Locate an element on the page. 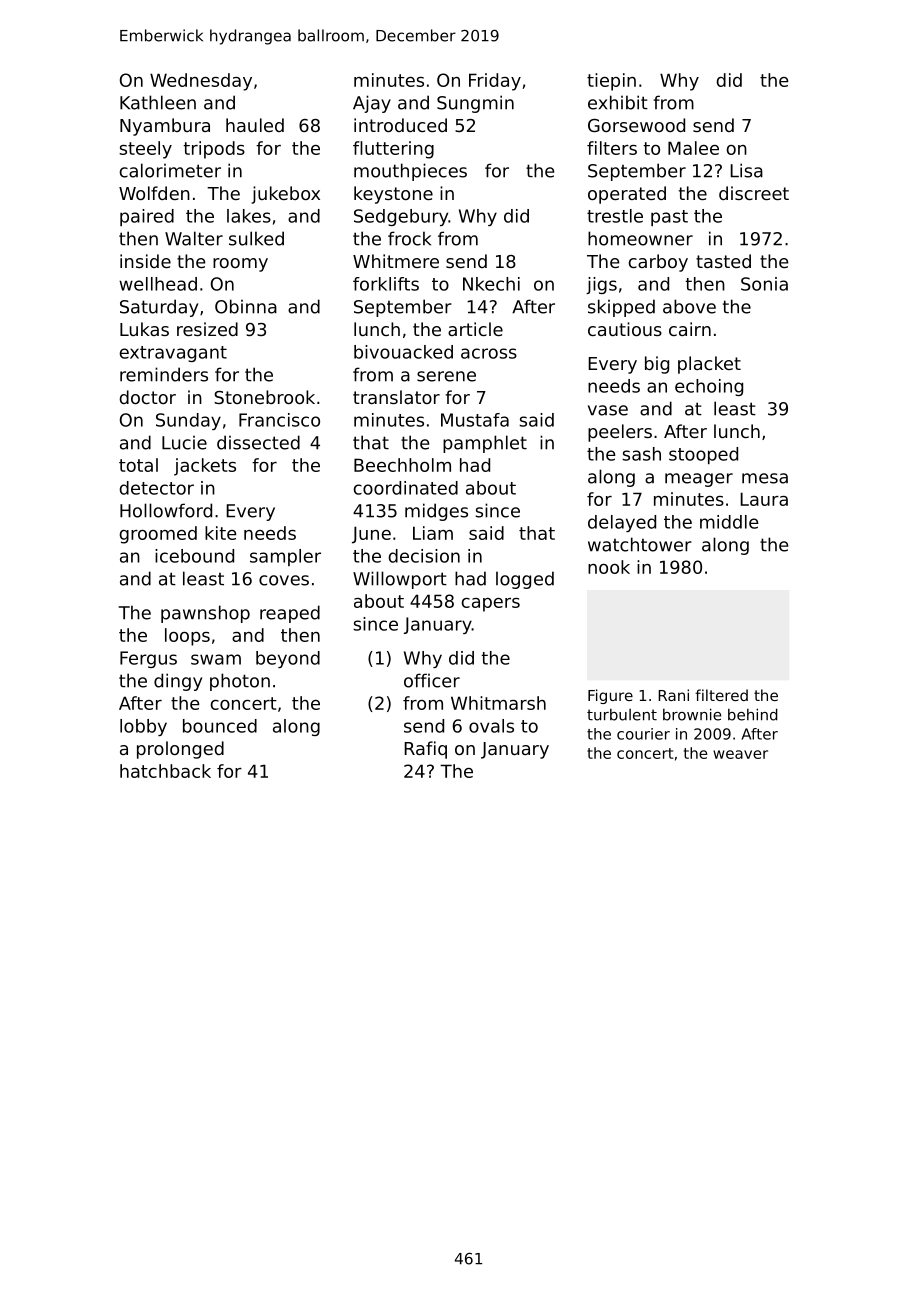  bivouacked is located at coordinates (403, 352).
